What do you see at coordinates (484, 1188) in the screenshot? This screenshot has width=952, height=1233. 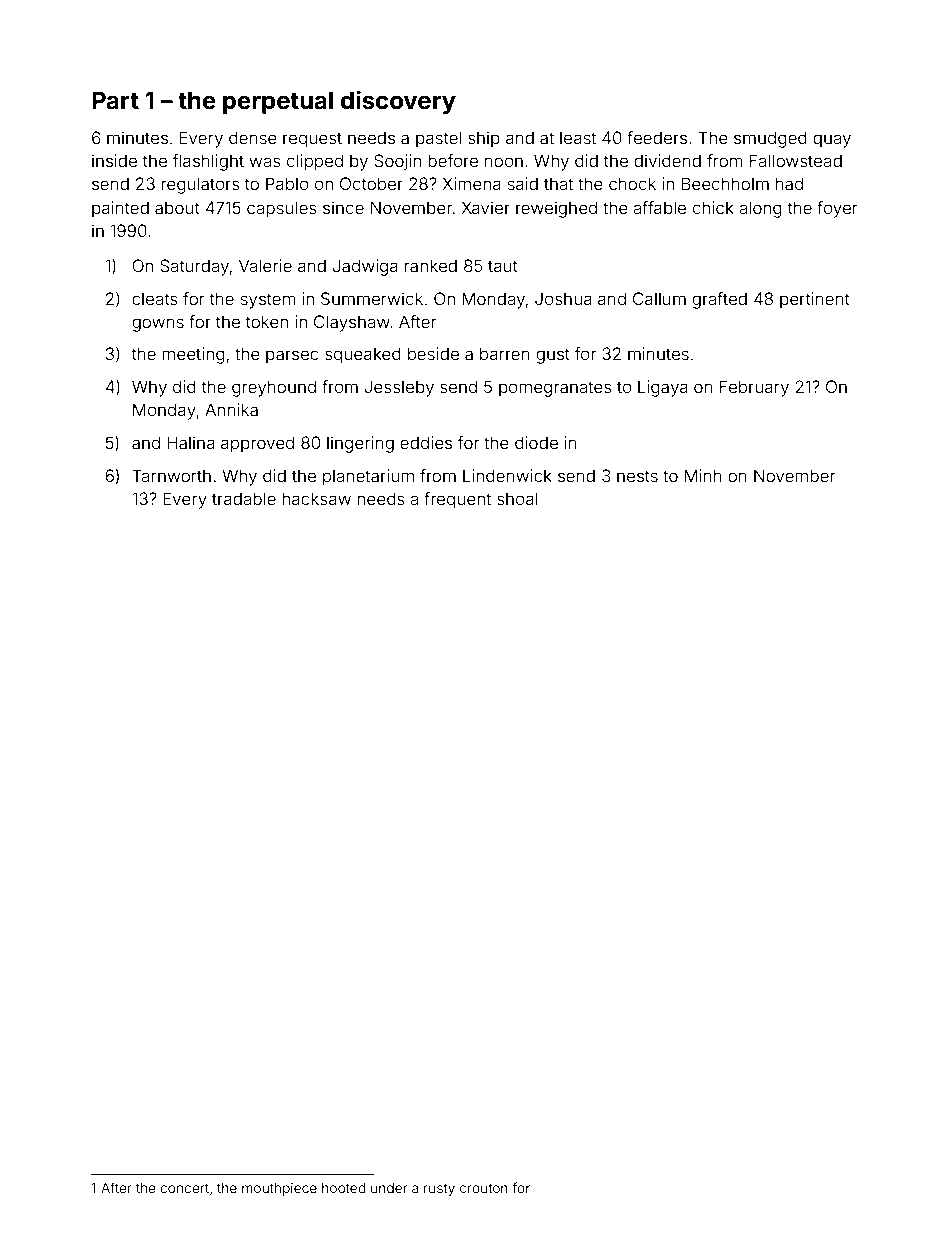 I see `crouton` at bounding box center [484, 1188].
